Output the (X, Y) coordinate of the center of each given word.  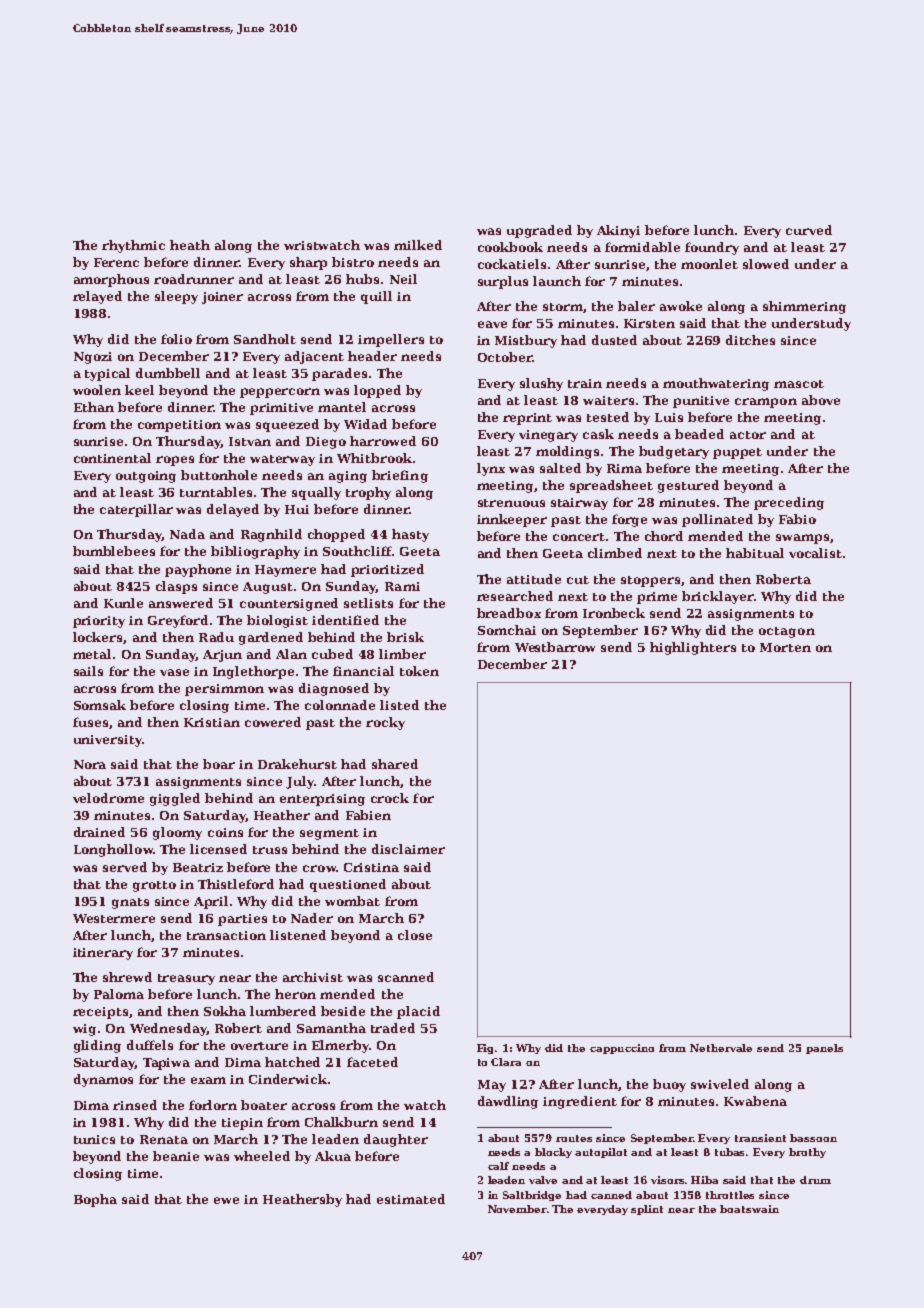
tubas (729, 1152)
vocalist (815, 553)
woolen (97, 390)
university (108, 741)
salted (560, 468)
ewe (226, 1200)
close (415, 935)
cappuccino (622, 1049)
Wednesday (168, 1029)
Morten (785, 647)
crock (390, 798)
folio (176, 339)
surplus (503, 282)
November (517, 1209)
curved (809, 230)
